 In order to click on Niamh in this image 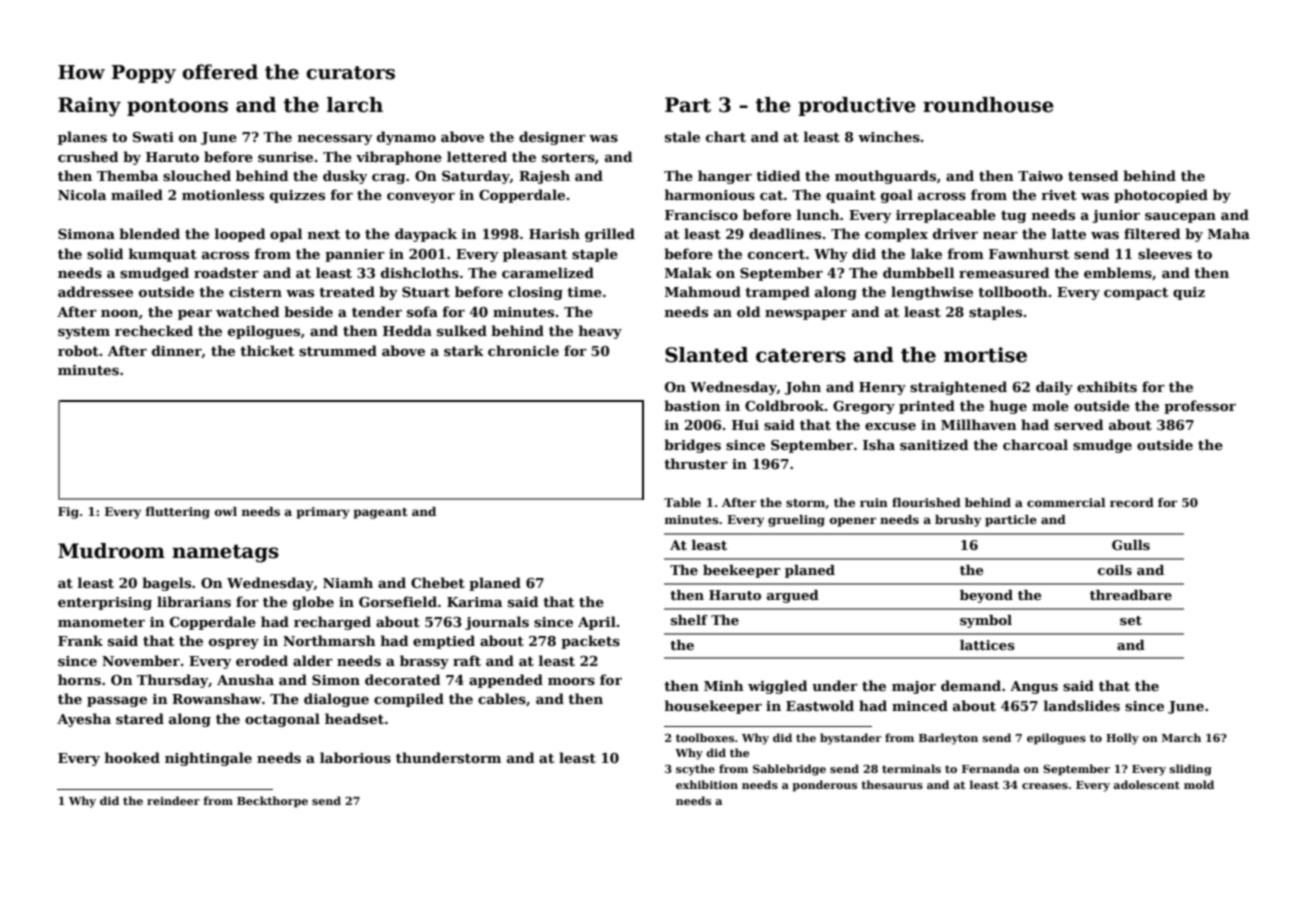, I will do `click(348, 582)`.
